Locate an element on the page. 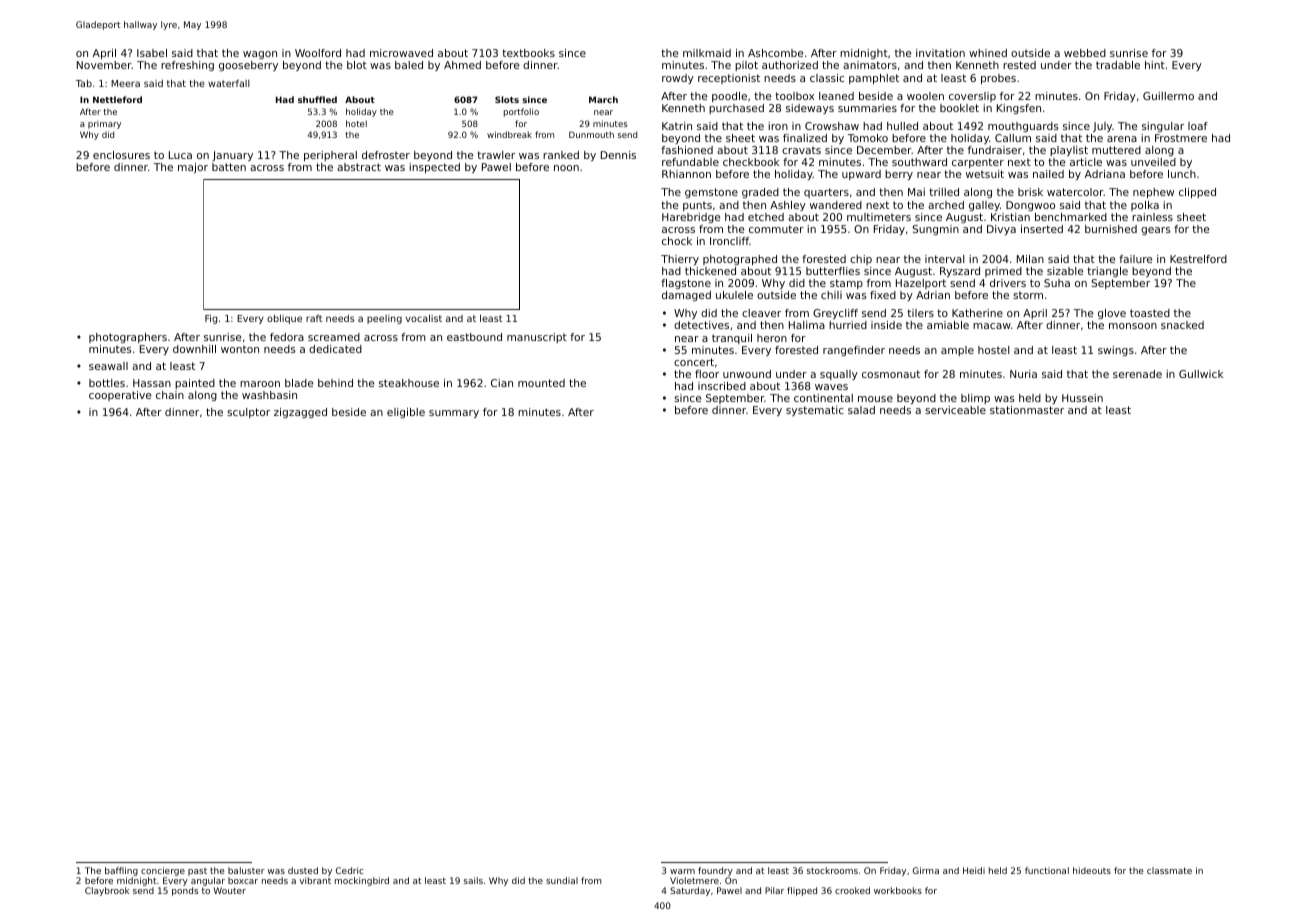 This image has height=924, width=1308. Claybrook is located at coordinates (107, 891).
